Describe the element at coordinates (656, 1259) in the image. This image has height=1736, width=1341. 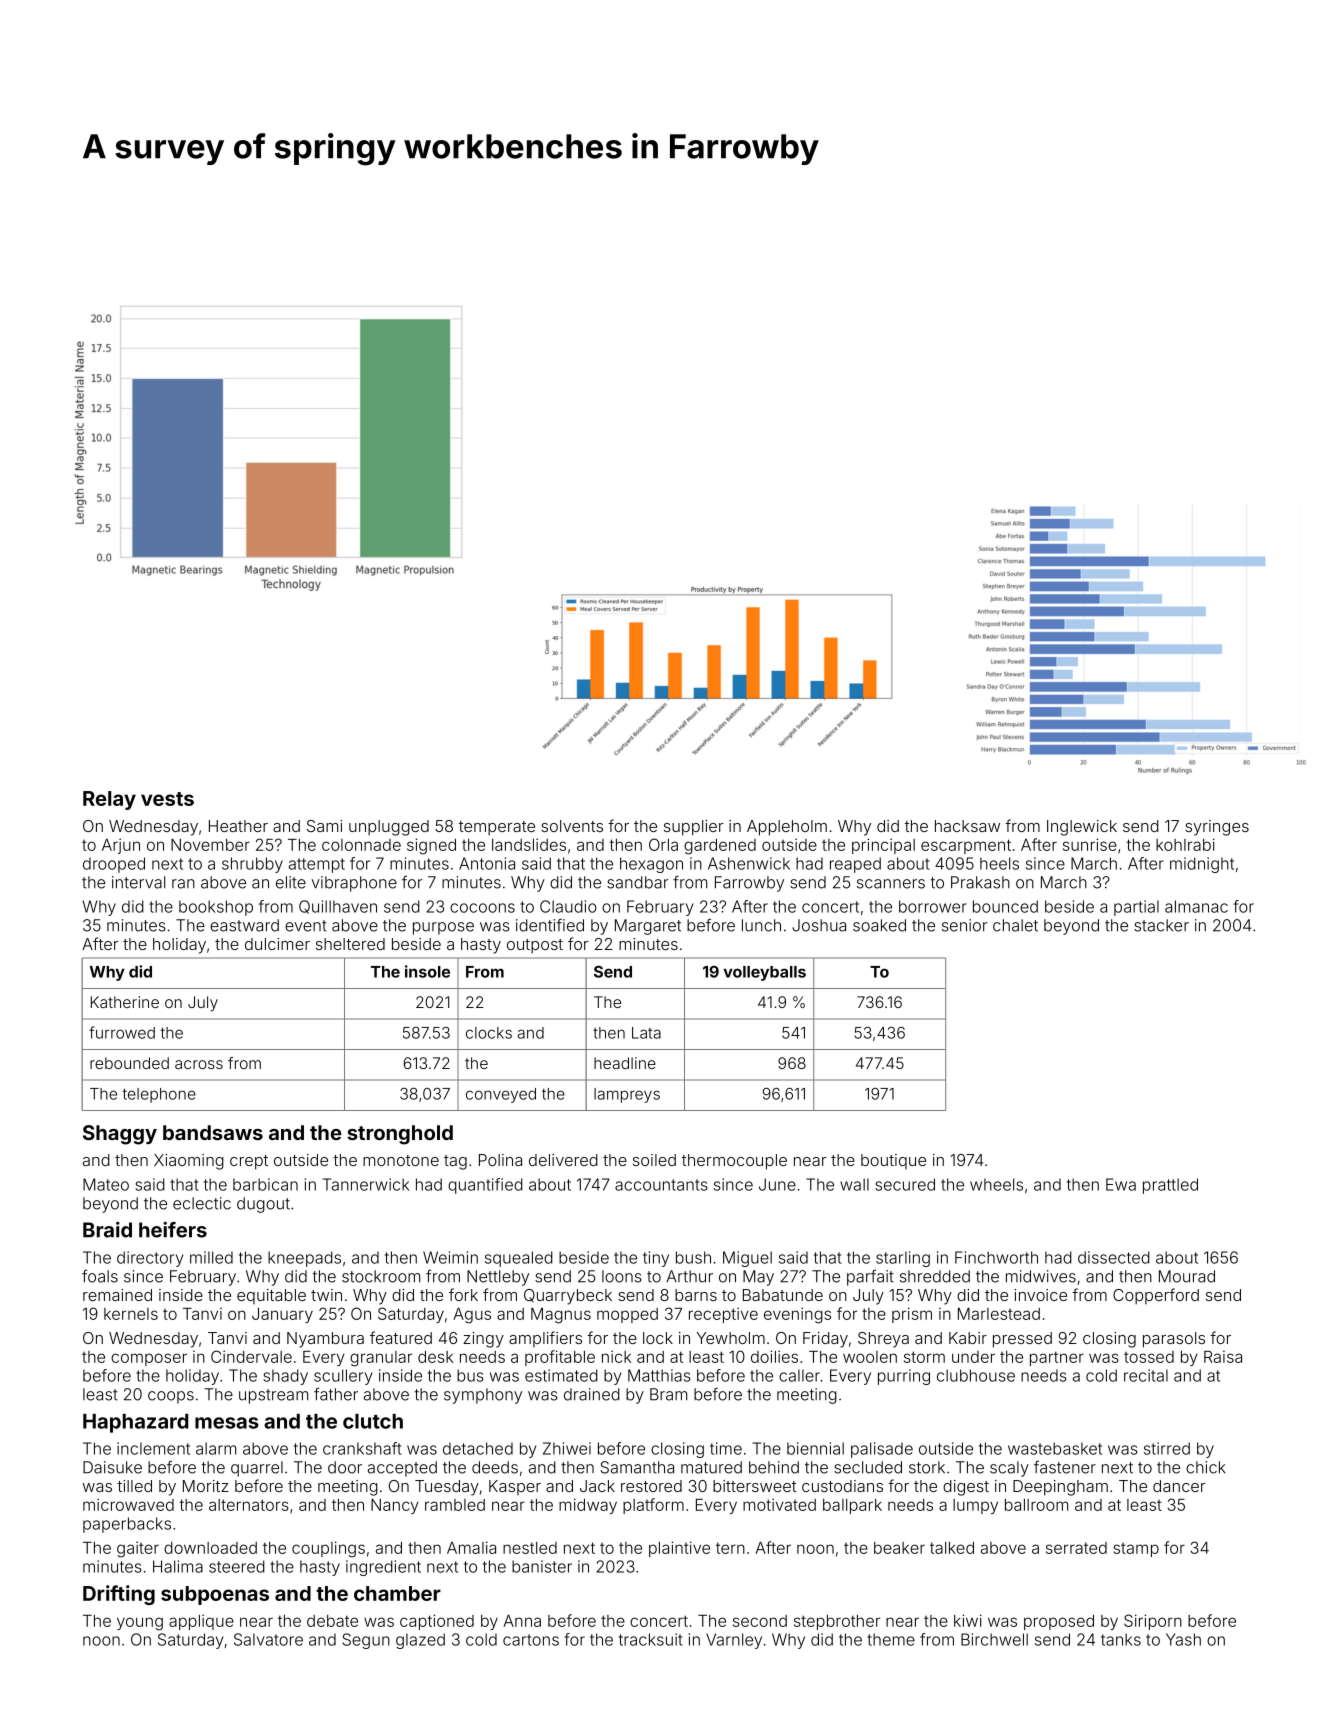
I see `tiny` at that location.
